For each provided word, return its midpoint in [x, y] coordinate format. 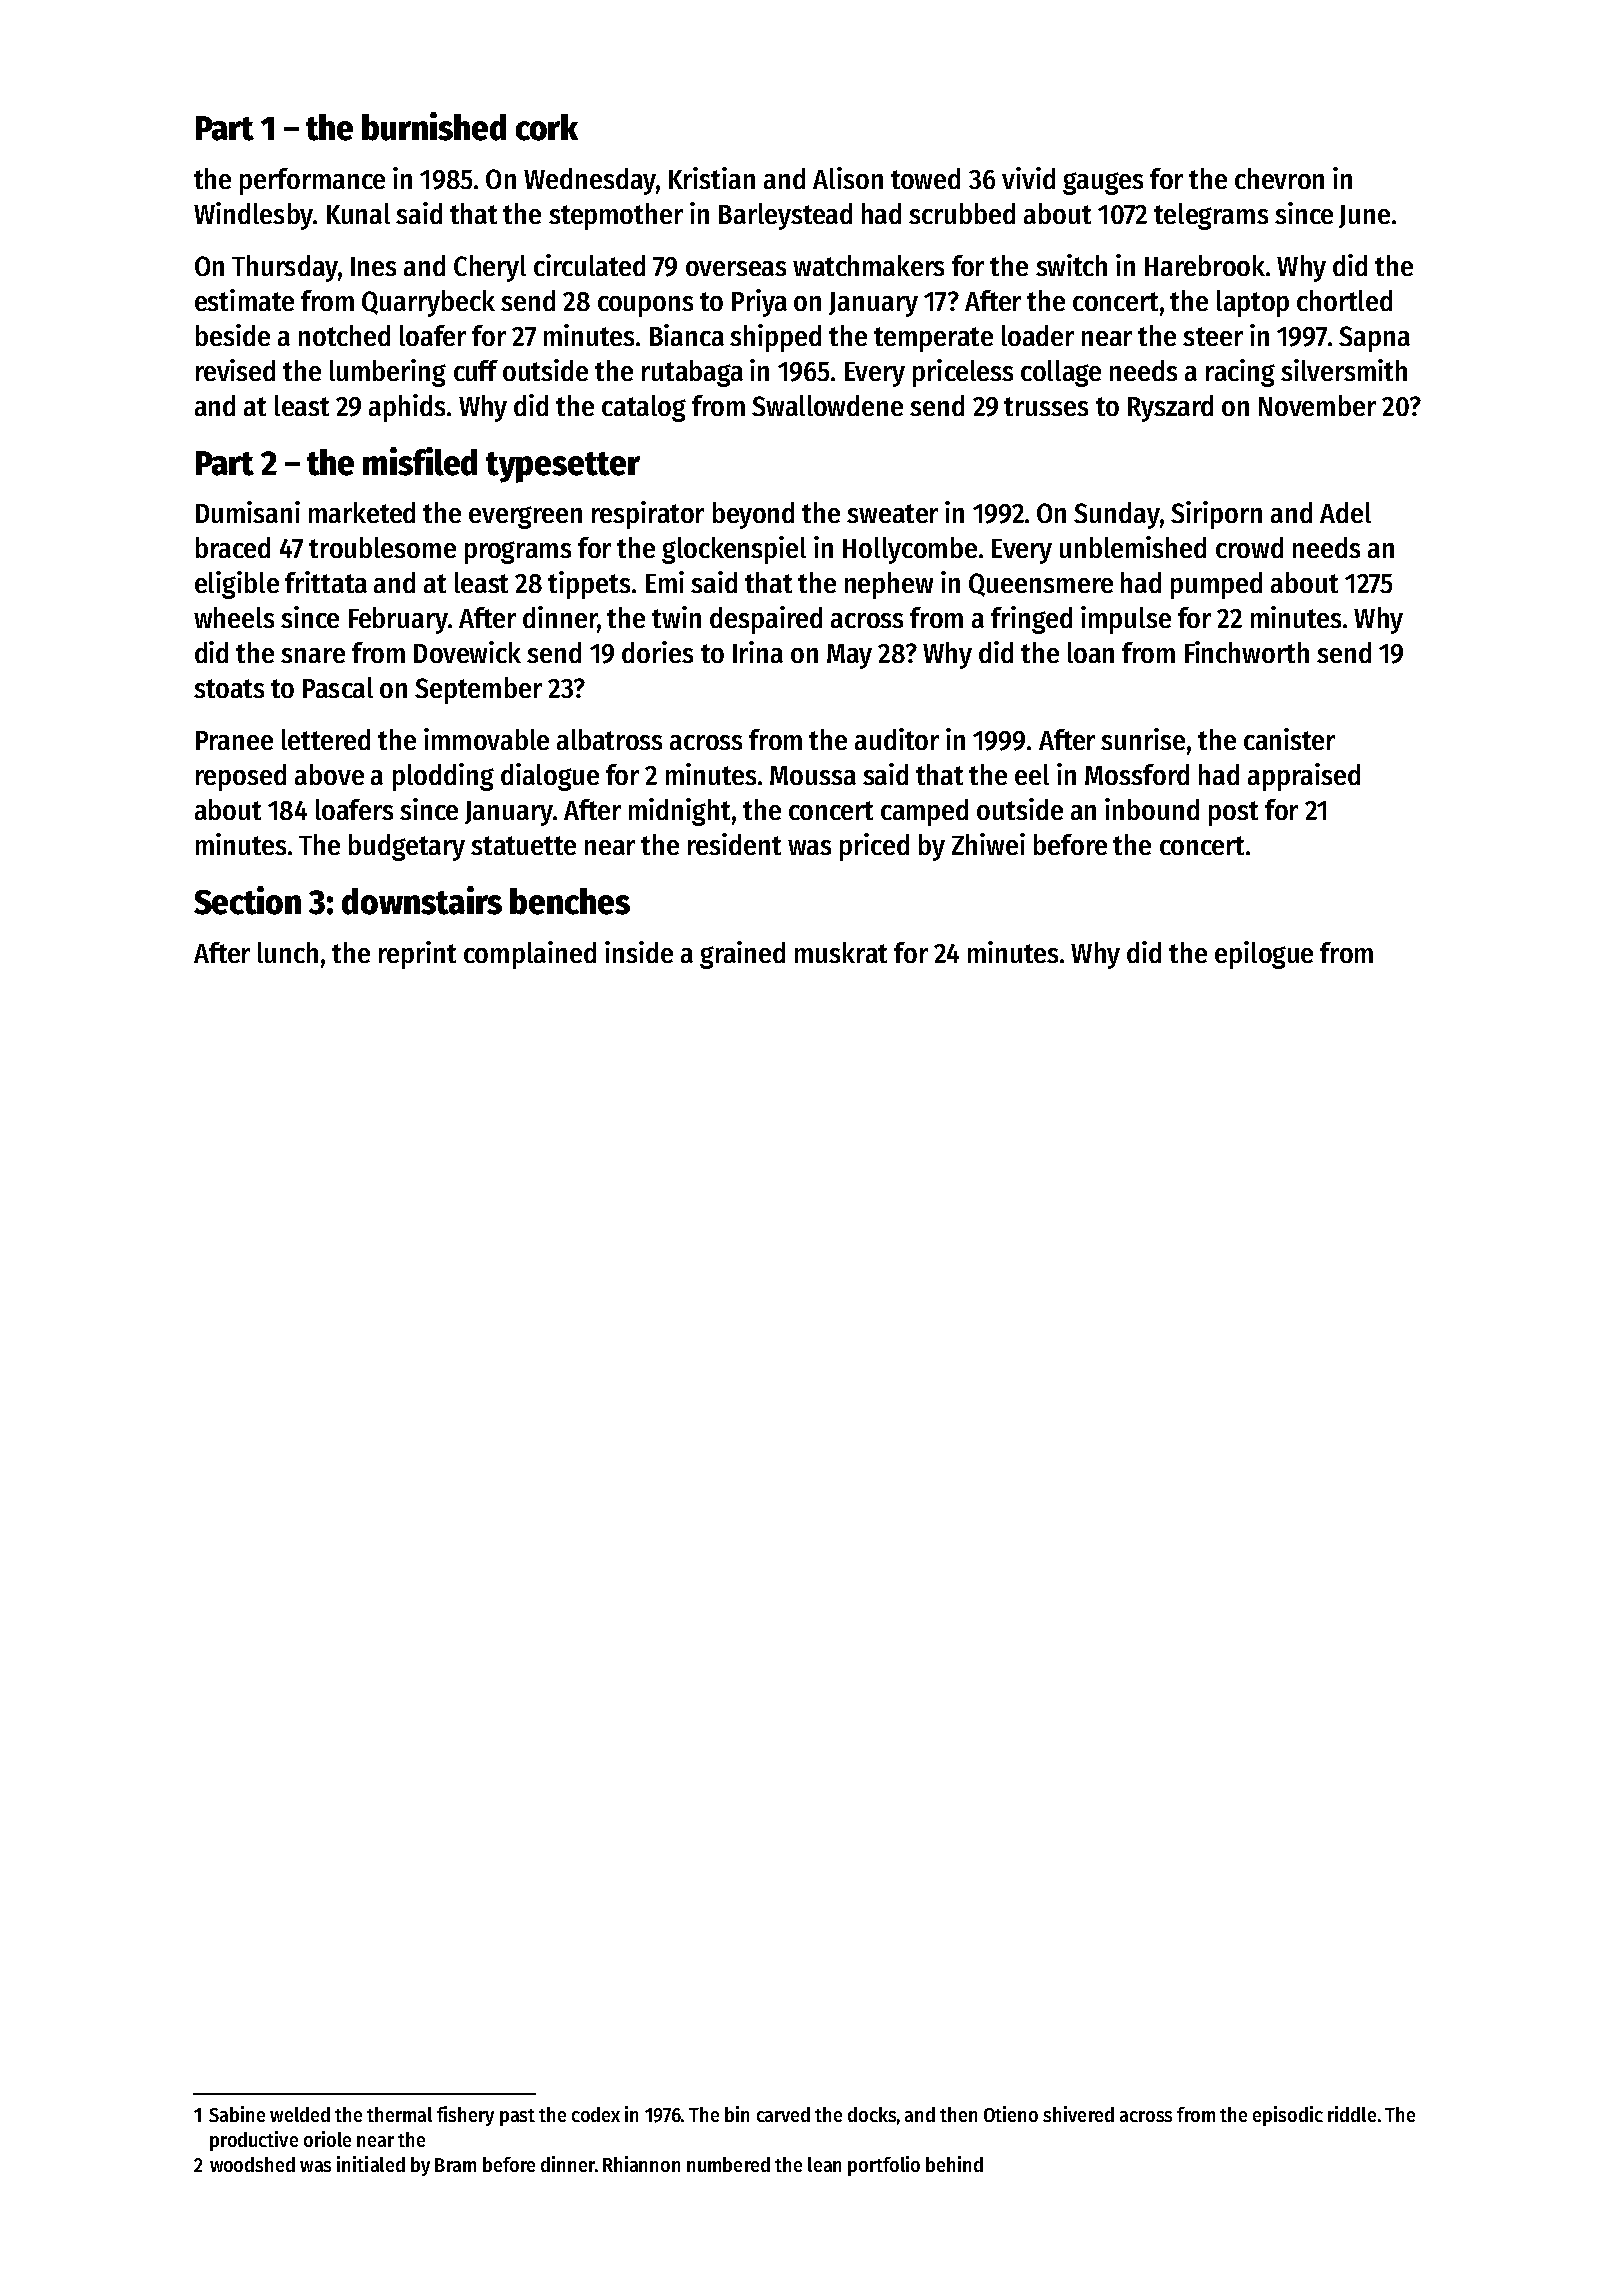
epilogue [1264, 955]
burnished [434, 126]
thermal [399, 2114]
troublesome [382, 547]
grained [742, 955]
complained [530, 955]
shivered [1078, 2114]
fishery [465, 2116]
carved [783, 2114]
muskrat [841, 952]
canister [1289, 739]
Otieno [1011, 2114]
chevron [1279, 178]
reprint [417, 955]
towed [925, 178]
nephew [889, 585]
